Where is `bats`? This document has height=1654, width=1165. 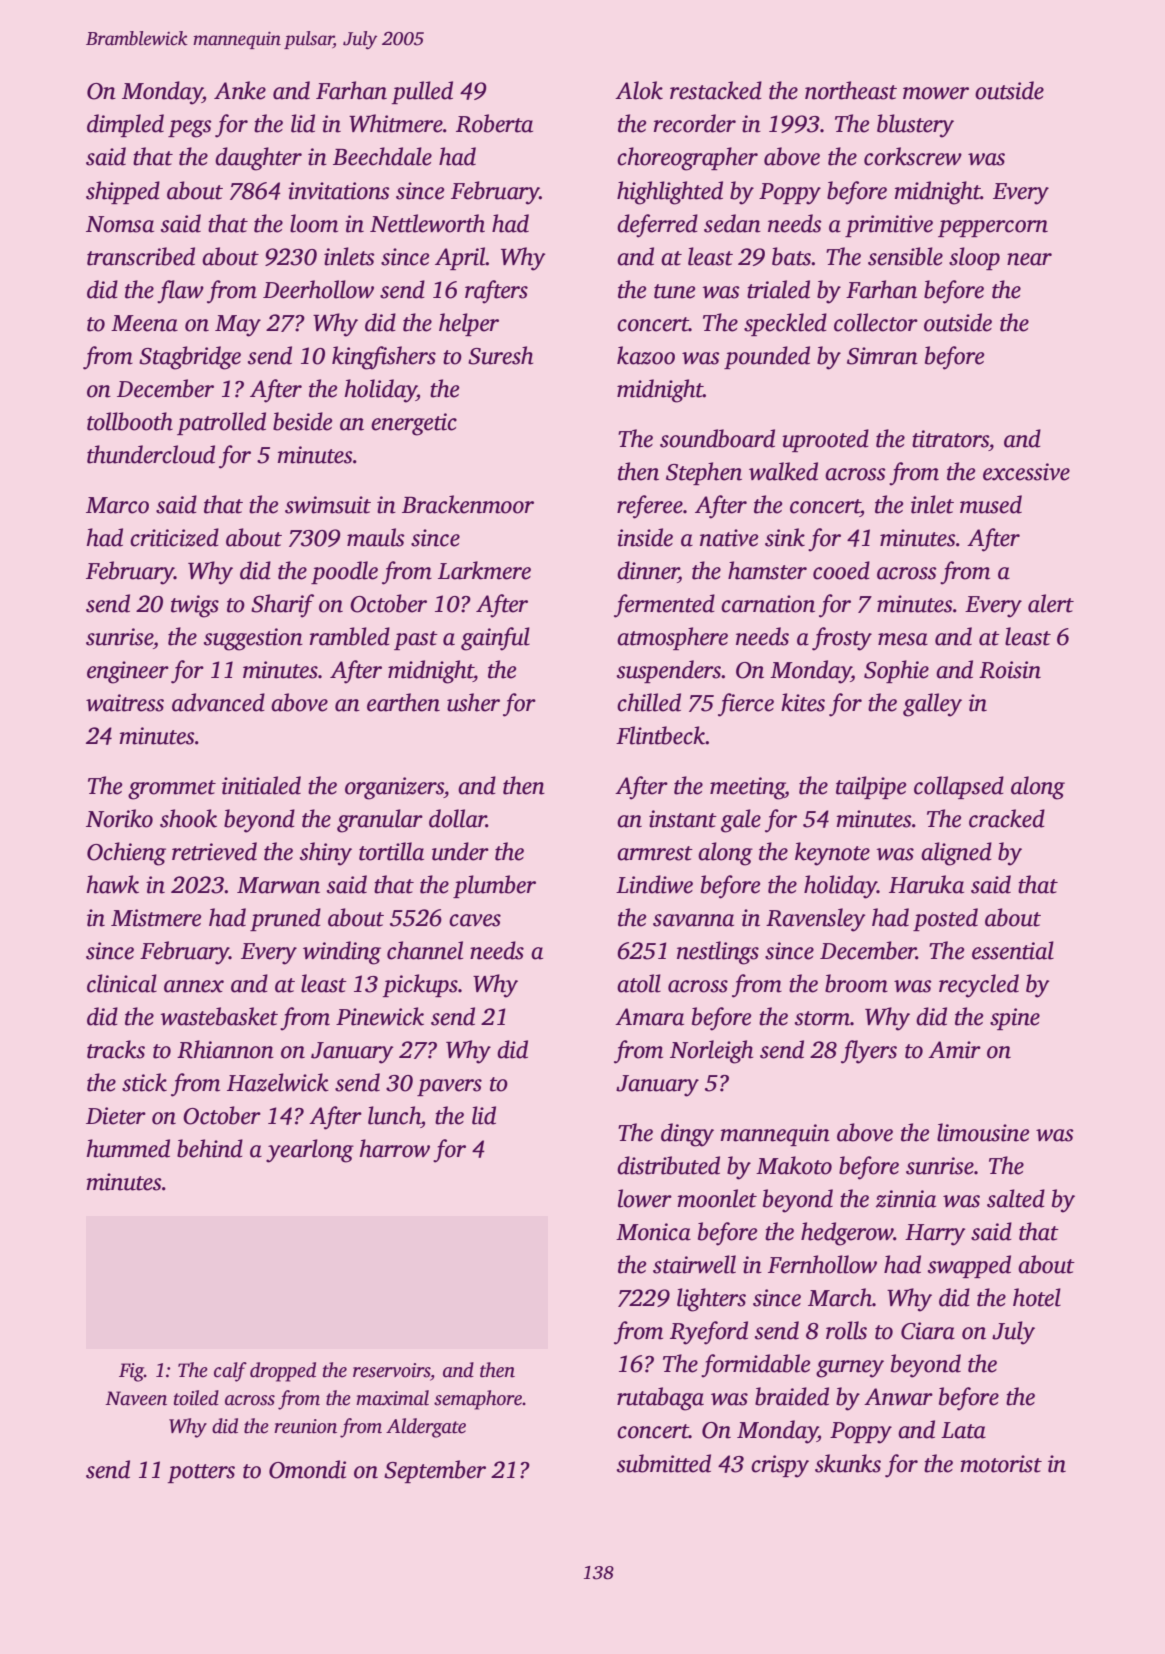 bats is located at coordinates (792, 256).
